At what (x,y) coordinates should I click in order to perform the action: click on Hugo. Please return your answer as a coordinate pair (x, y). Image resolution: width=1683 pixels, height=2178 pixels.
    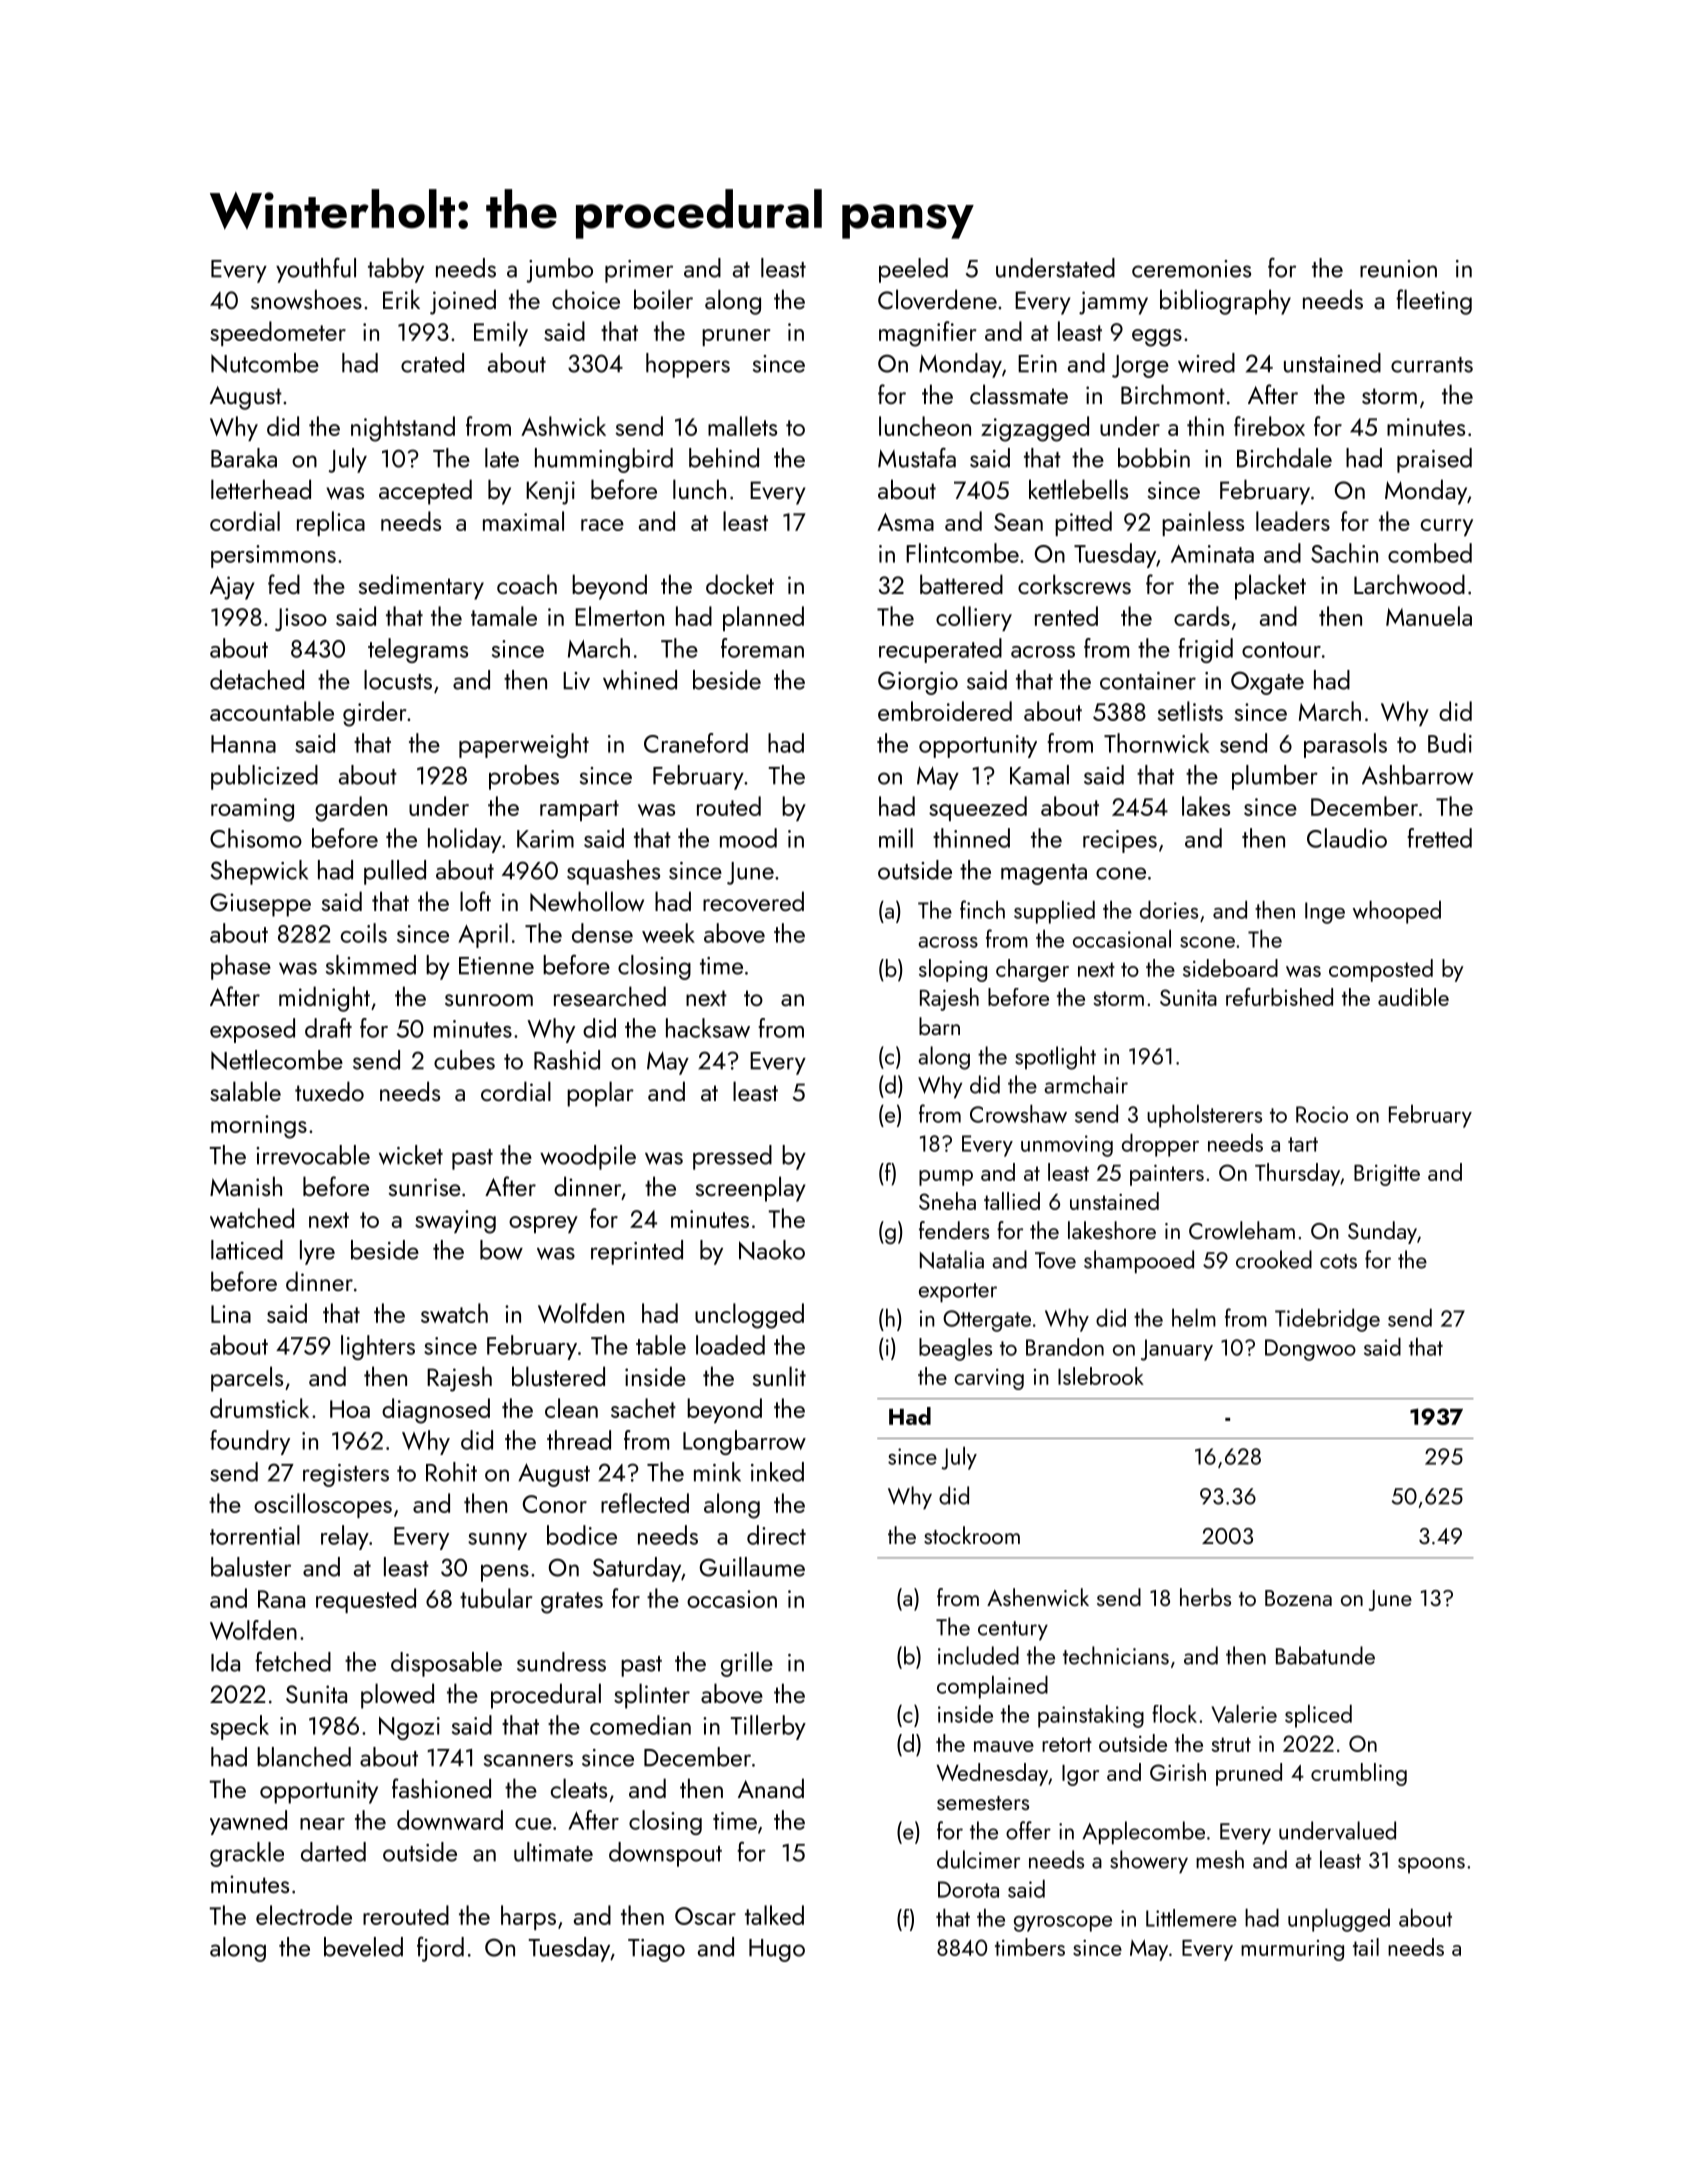
    Looking at the image, I should click on (777, 1950).
